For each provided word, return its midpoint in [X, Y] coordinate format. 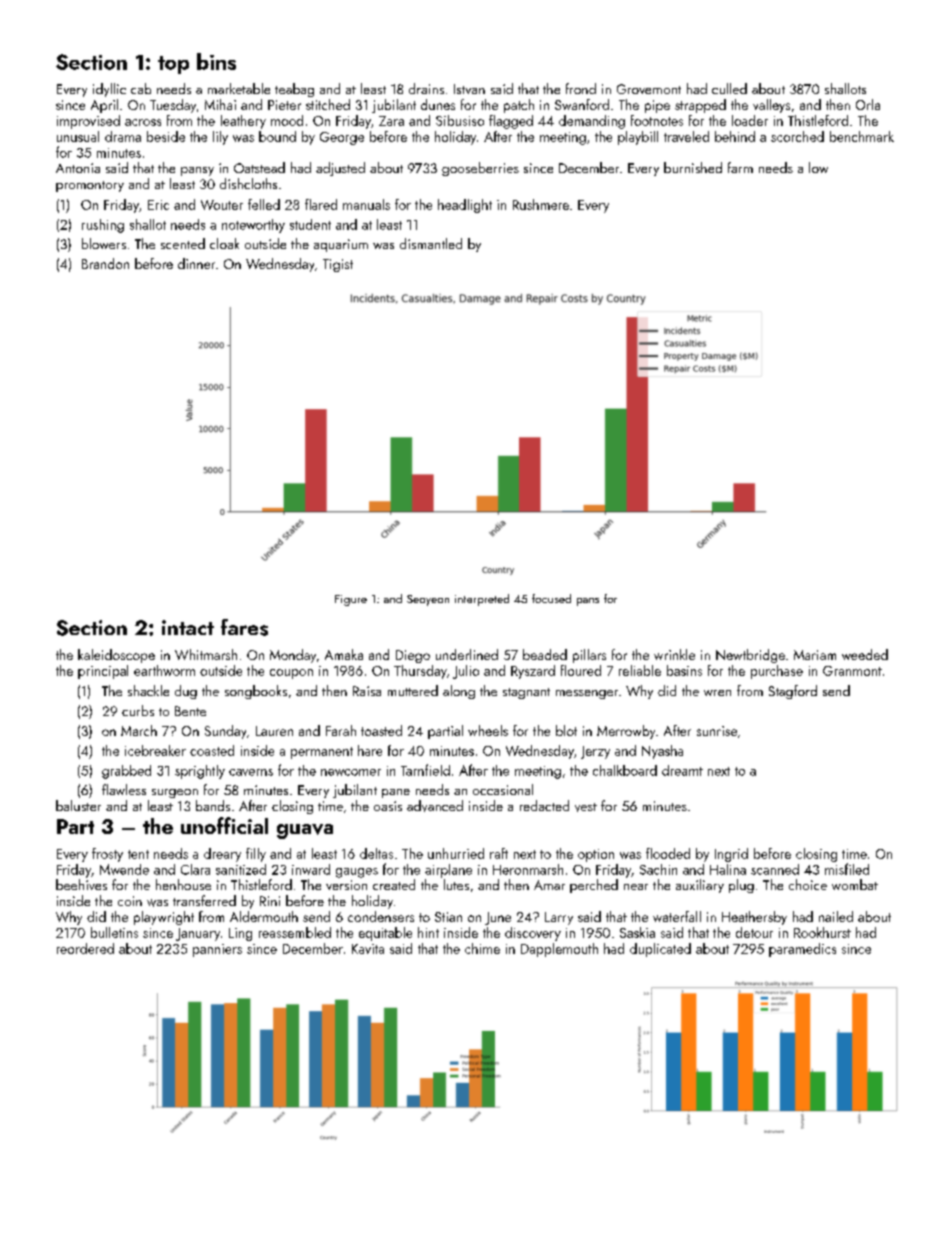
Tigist [338, 265]
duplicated [660, 950]
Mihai [220, 104]
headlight [465, 206]
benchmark [862, 136]
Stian [448, 917]
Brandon [105, 263]
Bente [190, 711]
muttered [413, 690]
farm [740, 167]
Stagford [793, 692]
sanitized [241, 869]
